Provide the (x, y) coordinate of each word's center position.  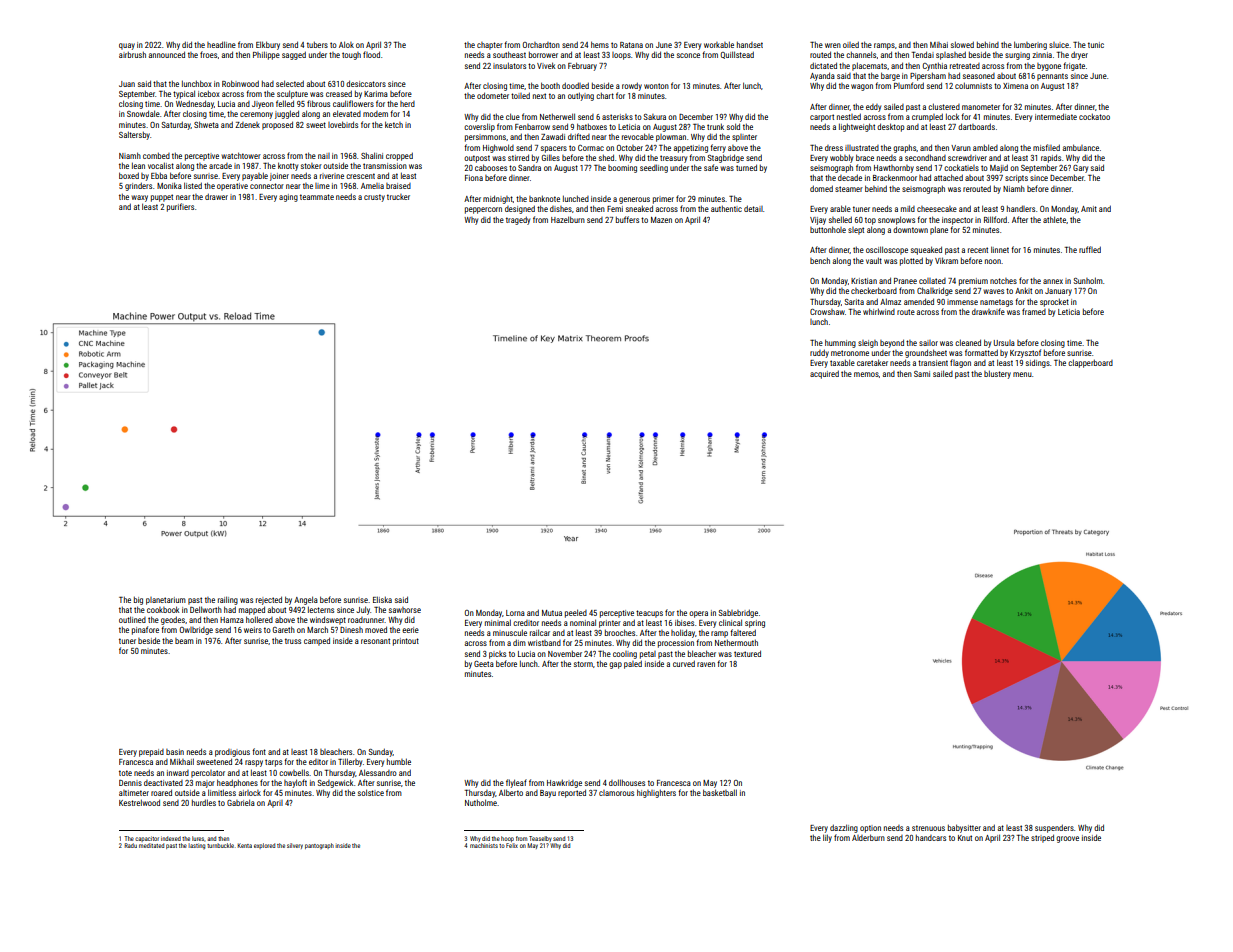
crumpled (927, 117)
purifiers (180, 207)
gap (615, 665)
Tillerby (350, 762)
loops (621, 56)
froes (208, 54)
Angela (306, 600)
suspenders (1054, 828)
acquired (824, 374)
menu (1022, 374)
